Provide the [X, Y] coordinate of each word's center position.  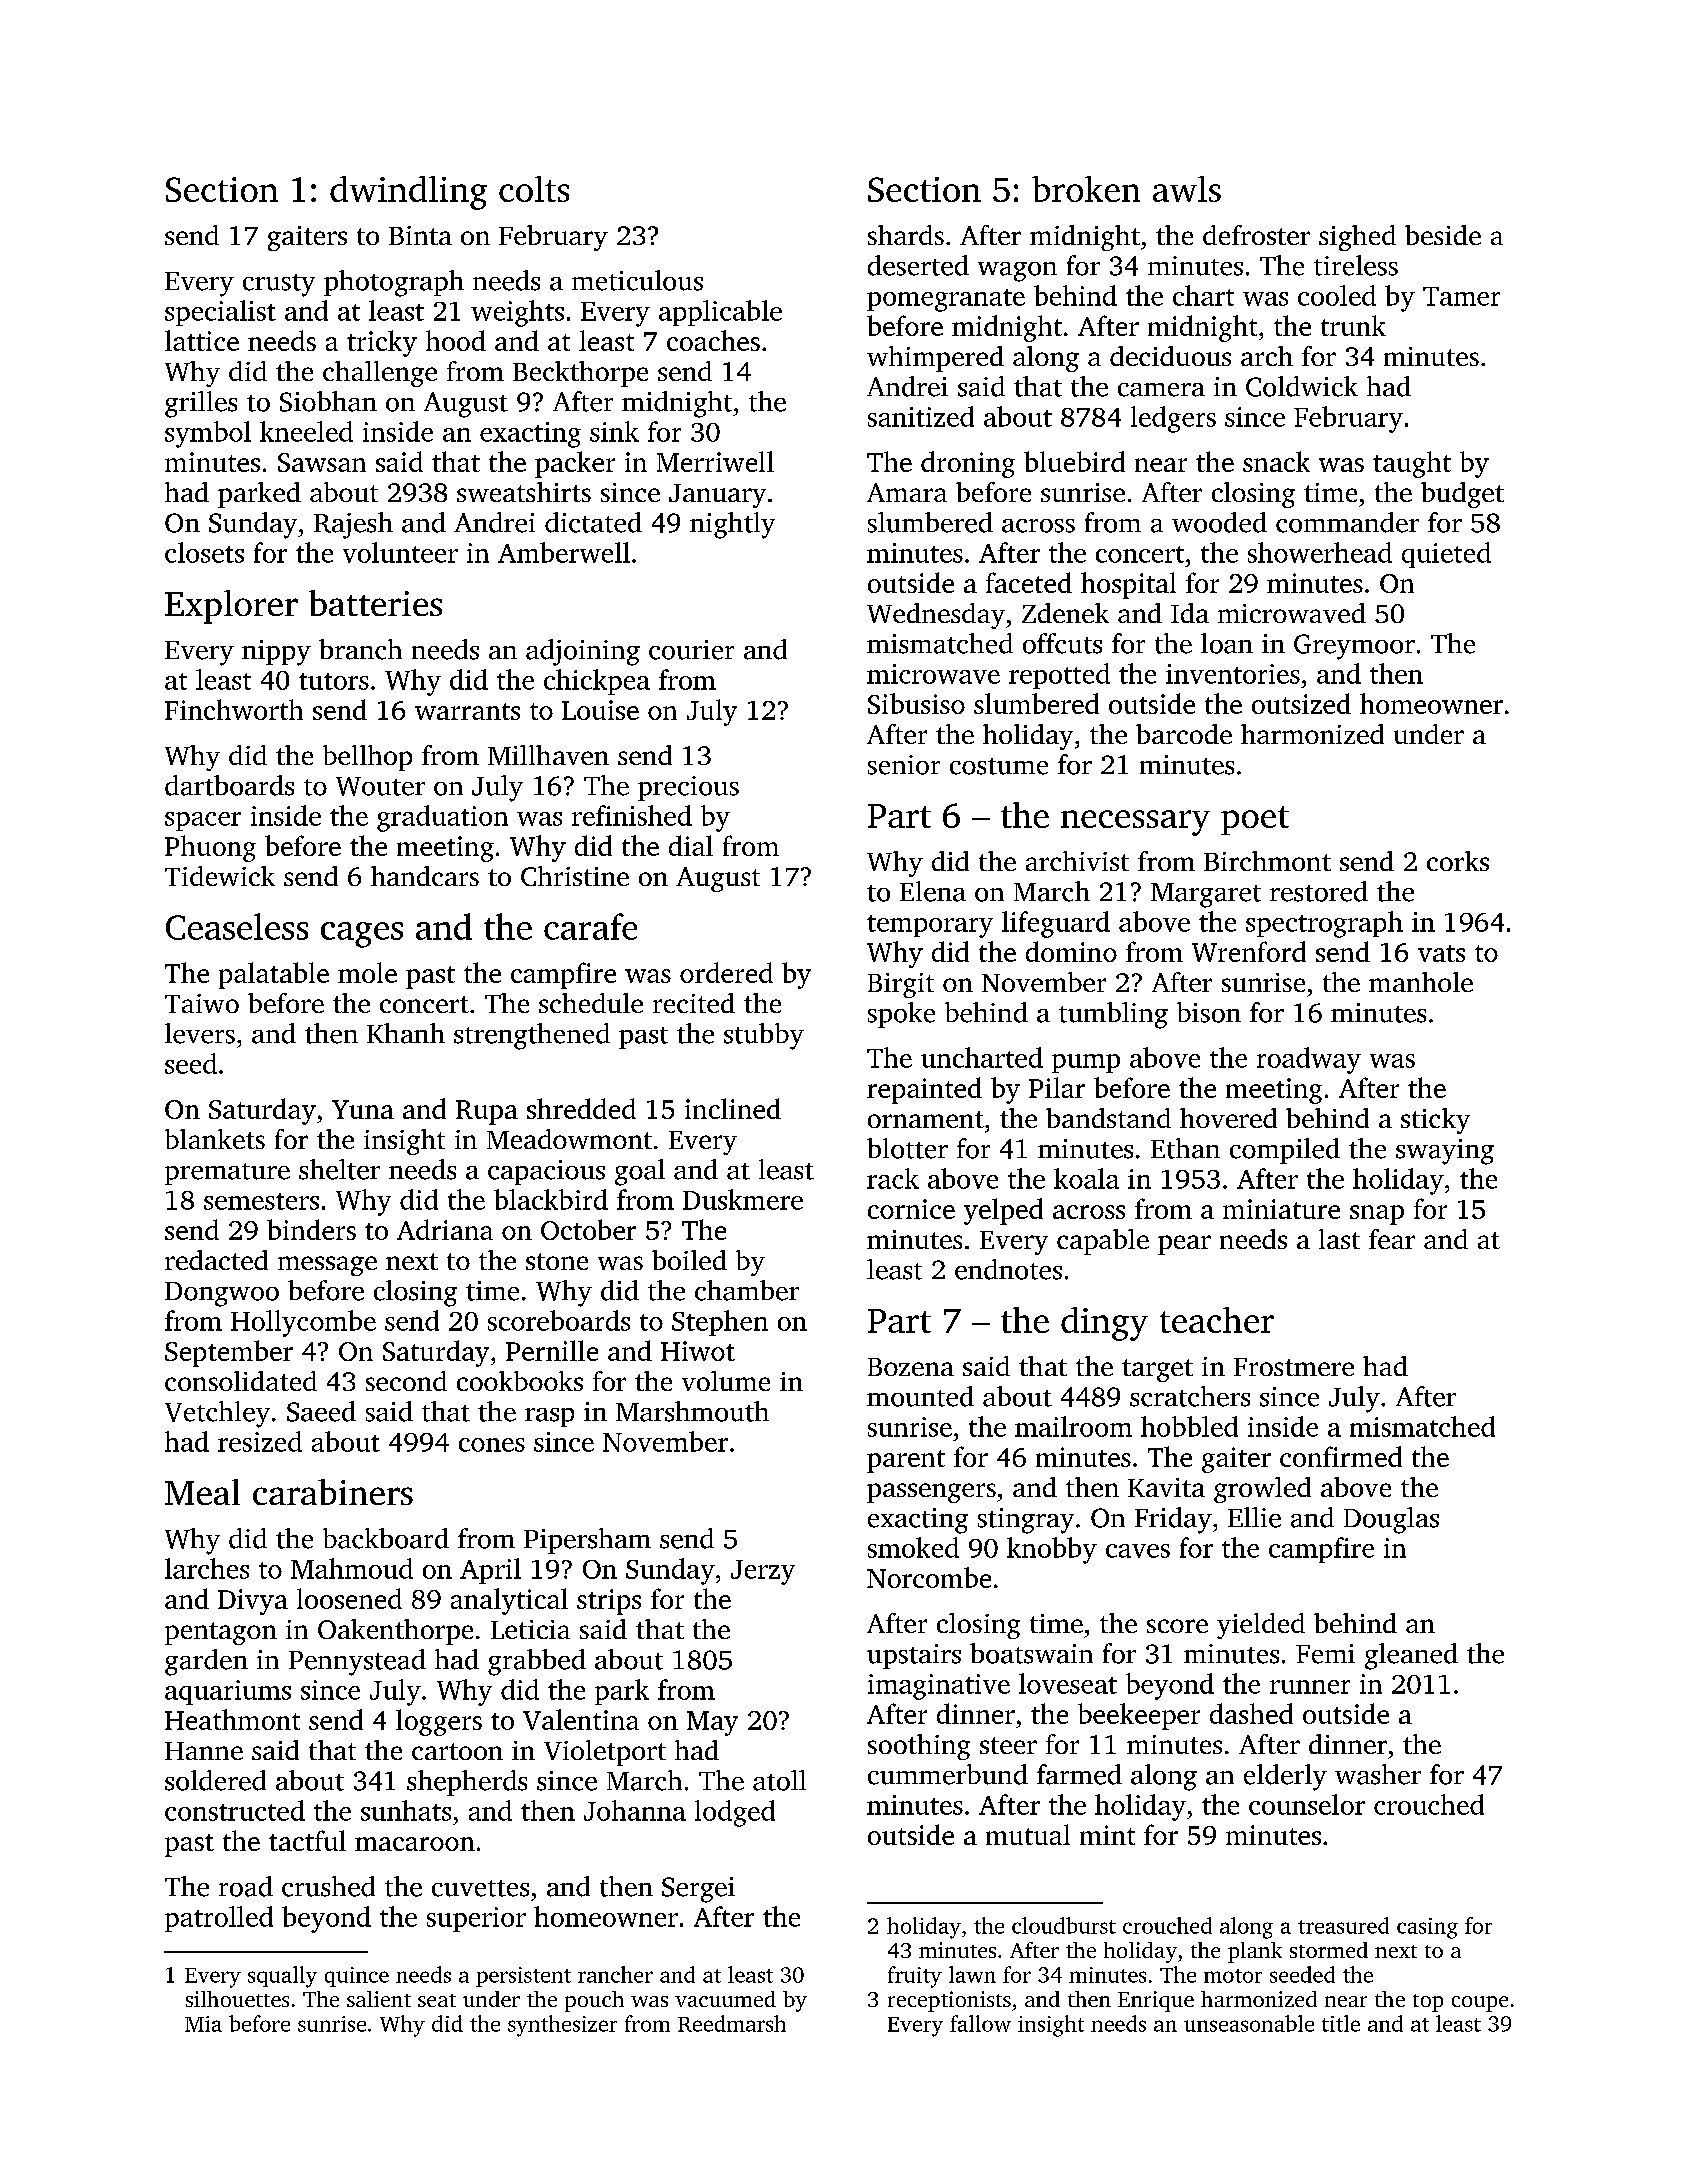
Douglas [1391, 1520]
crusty [279, 285]
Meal [202, 1492]
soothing [919, 1747]
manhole [1421, 982]
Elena [933, 891]
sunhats [406, 1810]
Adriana [445, 1229]
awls [1187, 189]
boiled [689, 1260]
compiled [1285, 1151]
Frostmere [1294, 1367]
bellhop [367, 758]
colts [534, 189]
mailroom [1073, 1426]
